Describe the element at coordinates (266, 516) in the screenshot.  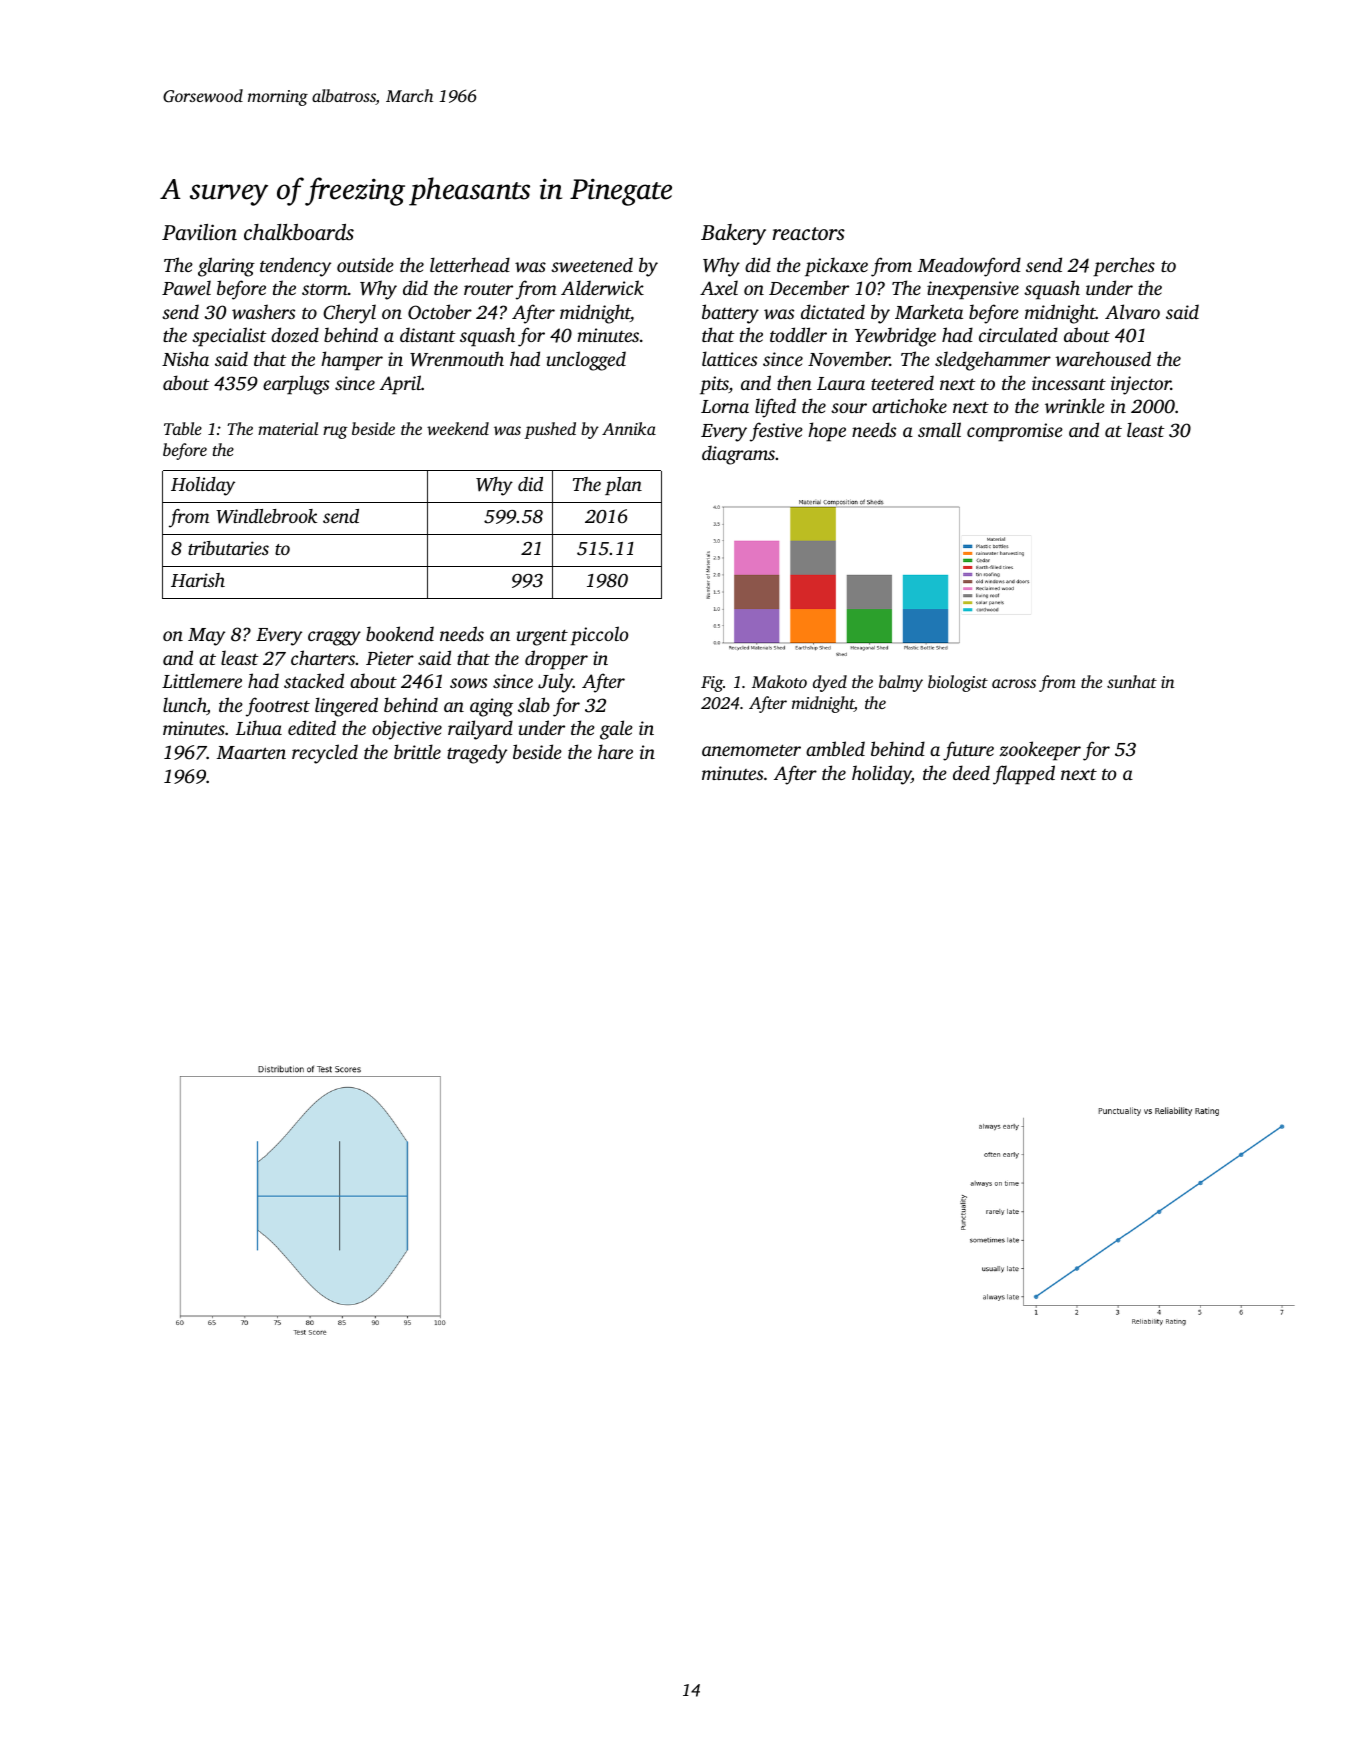
I see `Windlebrook` at that location.
